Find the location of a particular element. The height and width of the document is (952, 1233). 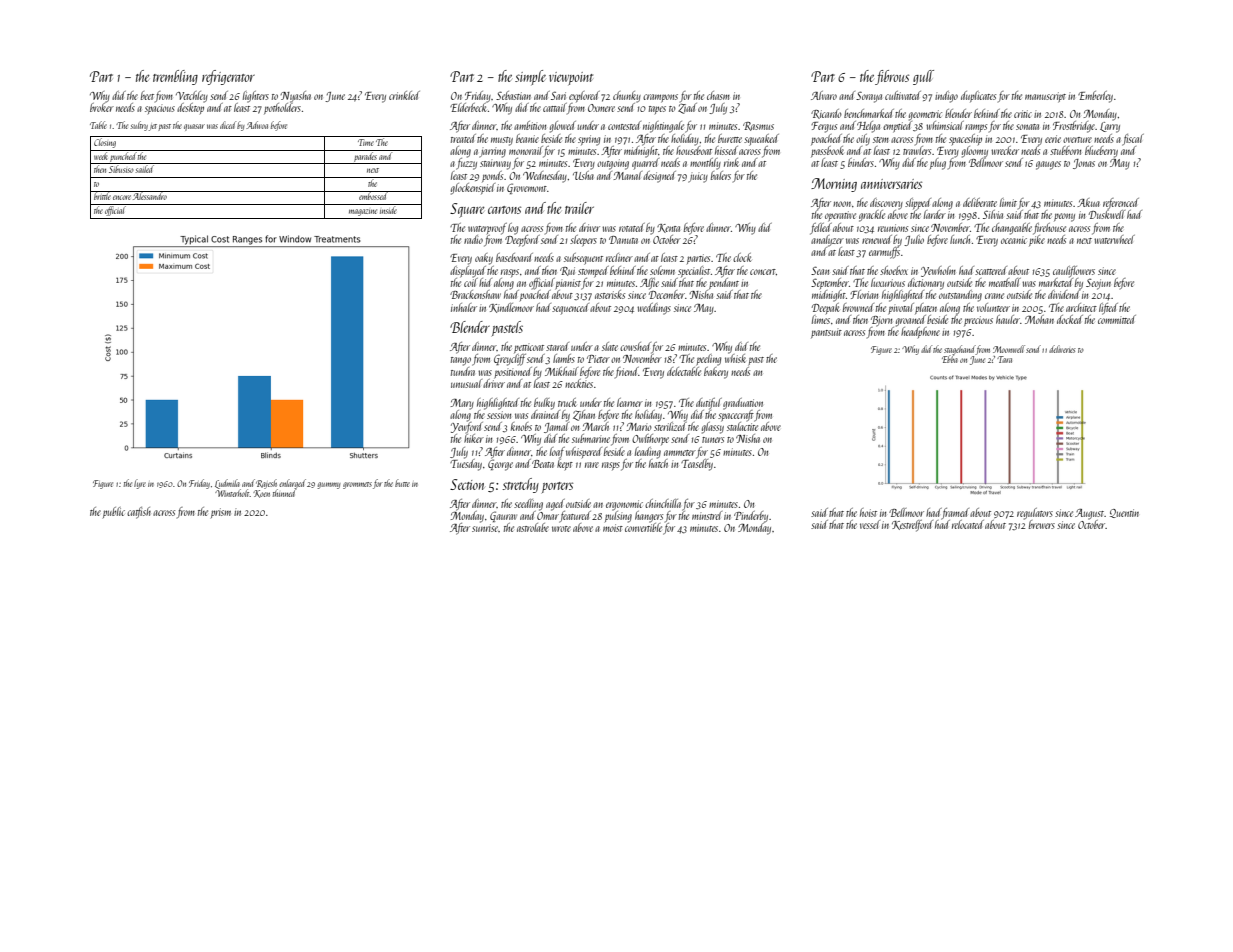

gull is located at coordinates (923, 77).
